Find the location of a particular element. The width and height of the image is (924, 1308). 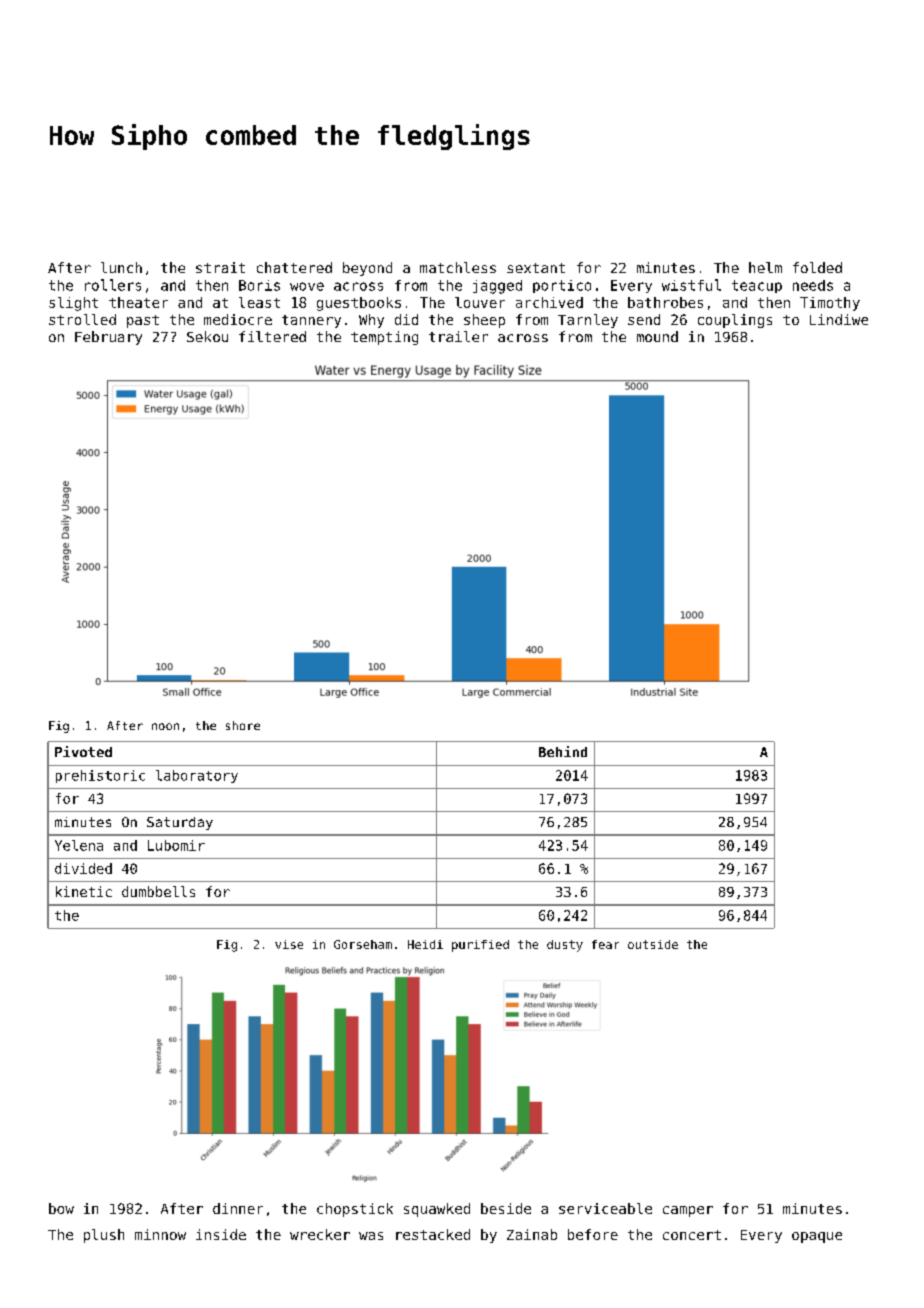

concert is located at coordinates (692, 1235).
